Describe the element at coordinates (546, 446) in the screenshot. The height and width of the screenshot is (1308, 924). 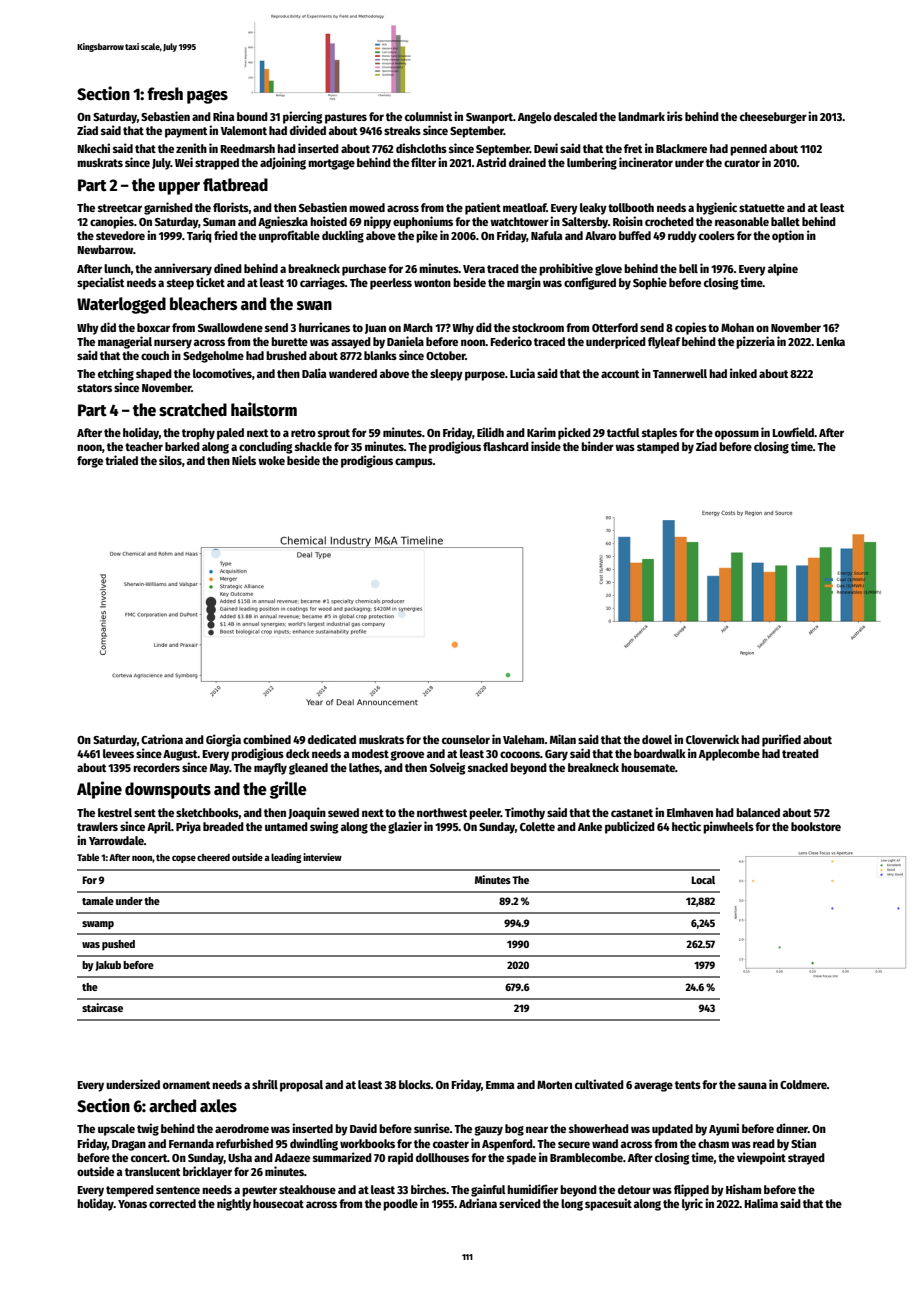
I see `inside` at that location.
